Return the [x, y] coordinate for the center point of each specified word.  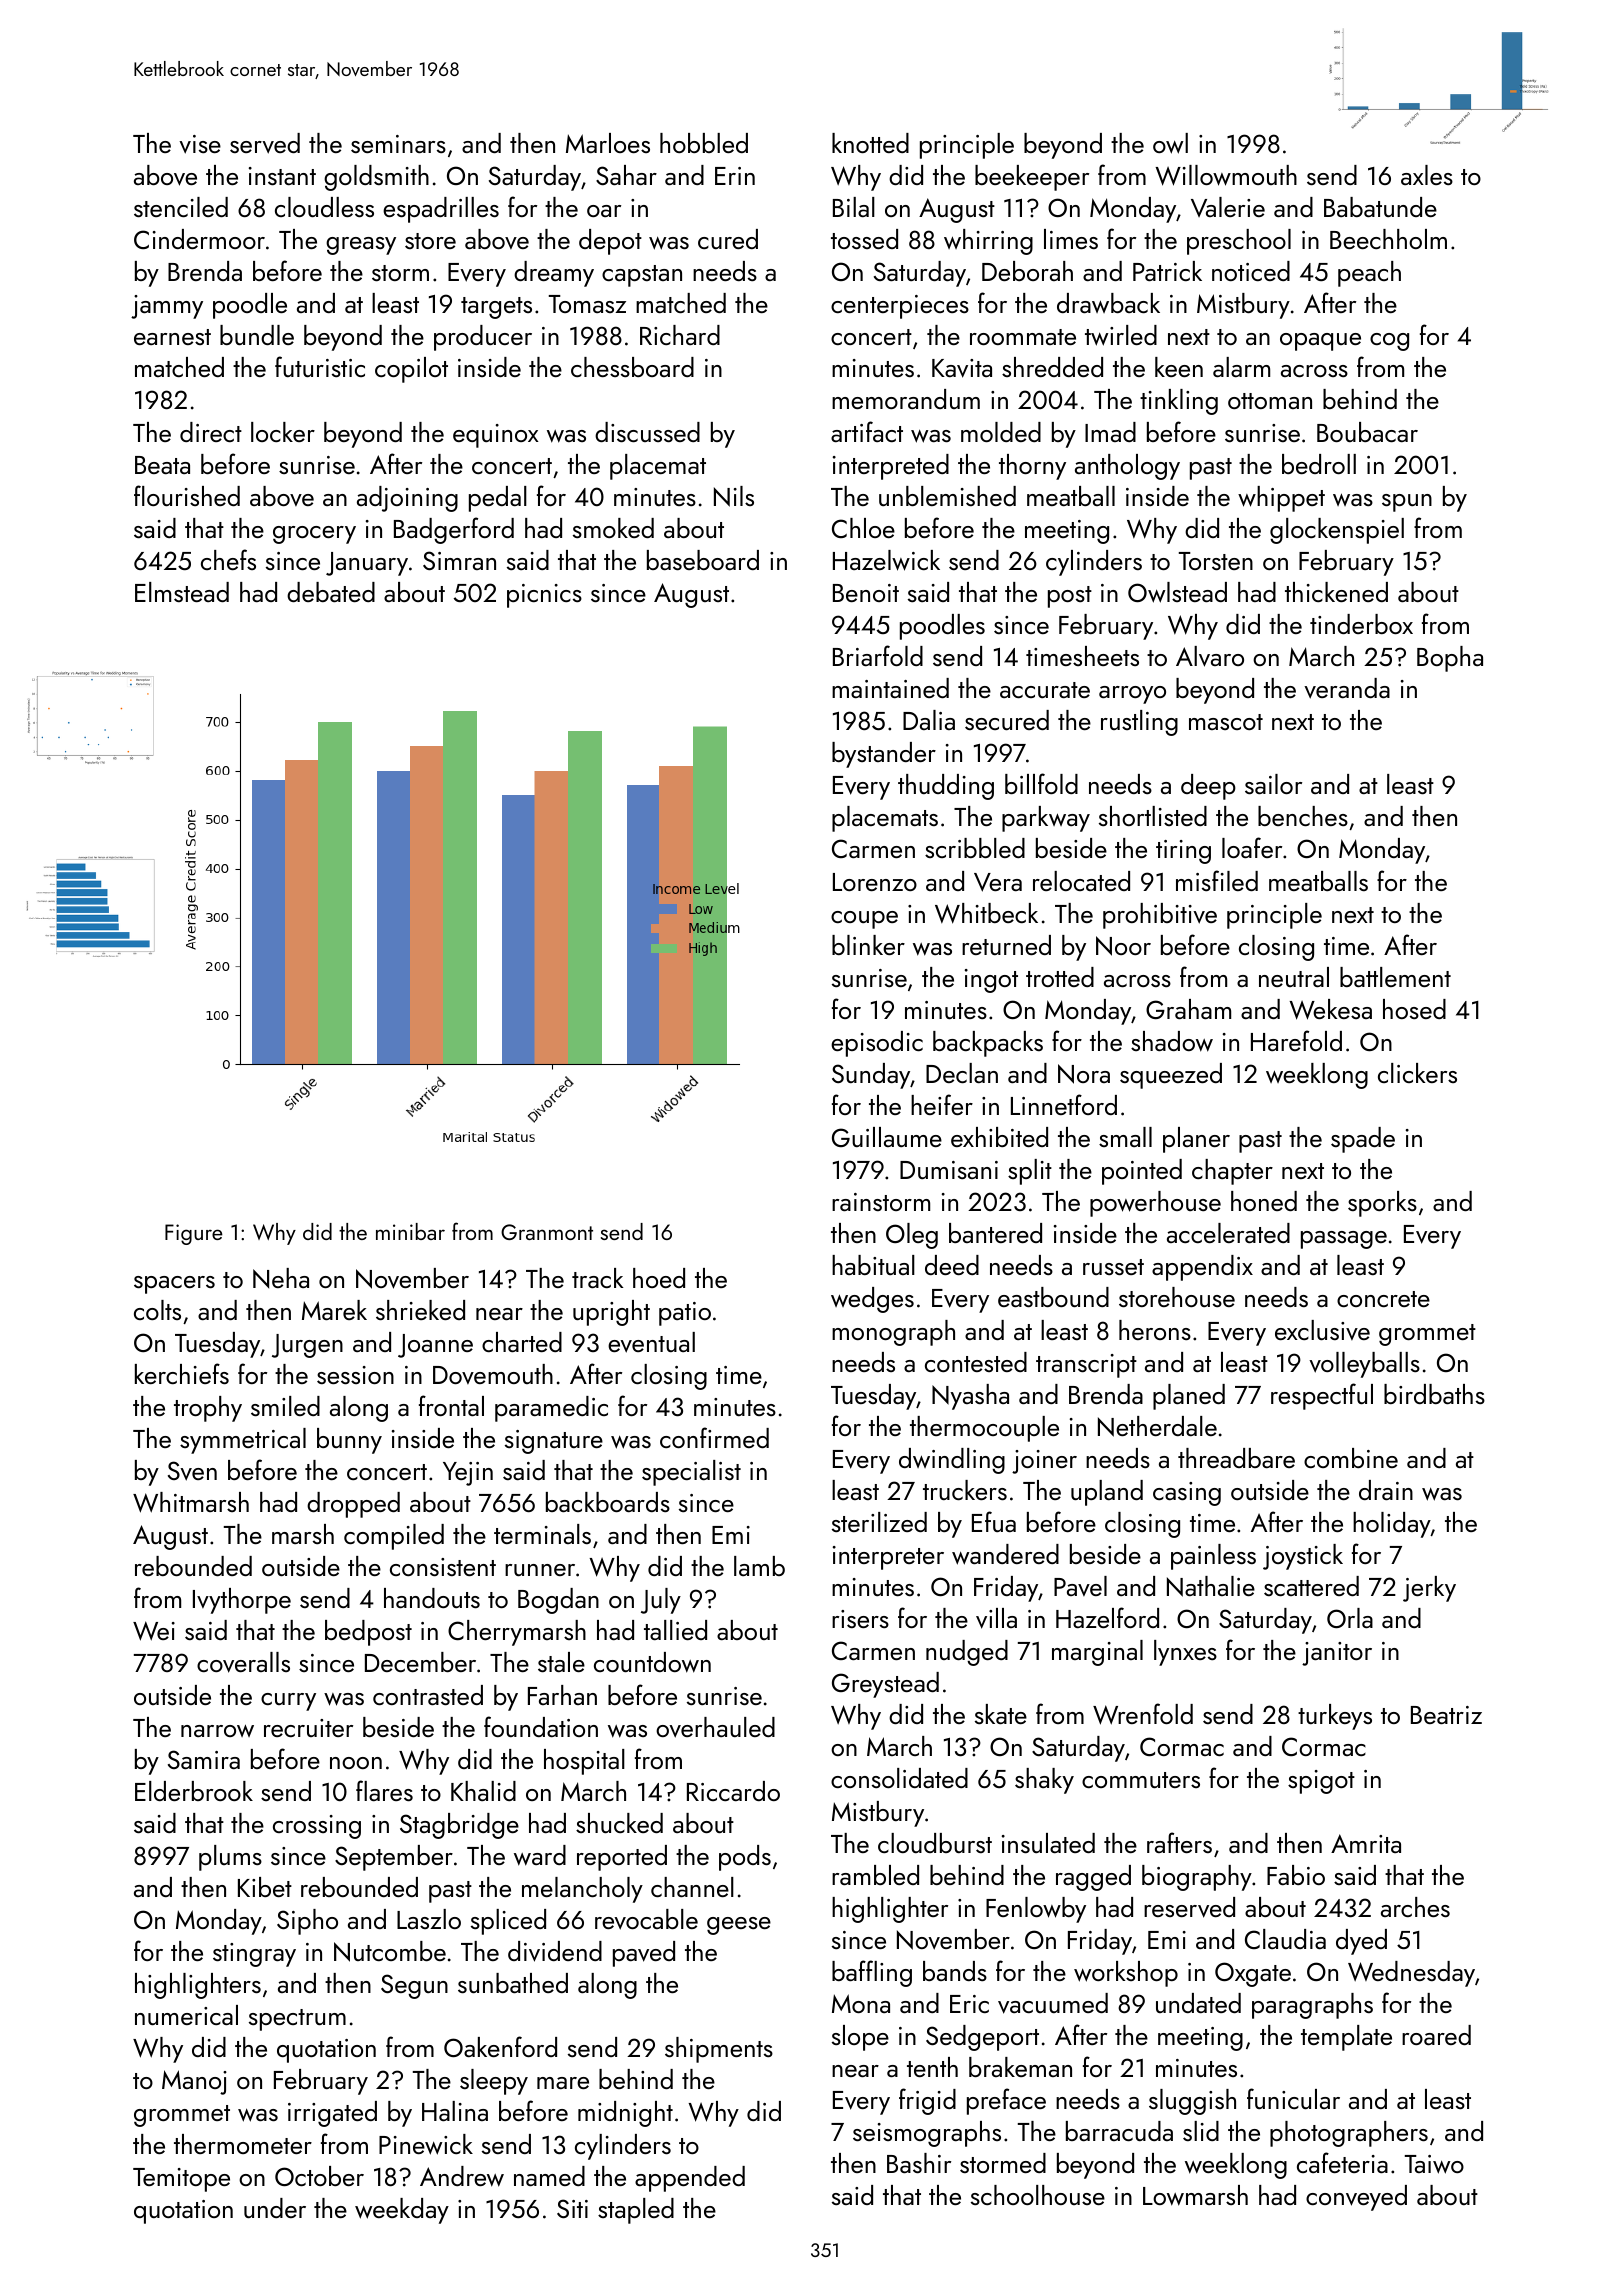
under [275, 2208]
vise [200, 144]
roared [1436, 2035]
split [1030, 1172]
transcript [1086, 1366]
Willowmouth [1226, 175]
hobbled [704, 143]
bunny [349, 1441]
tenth [932, 2067]
